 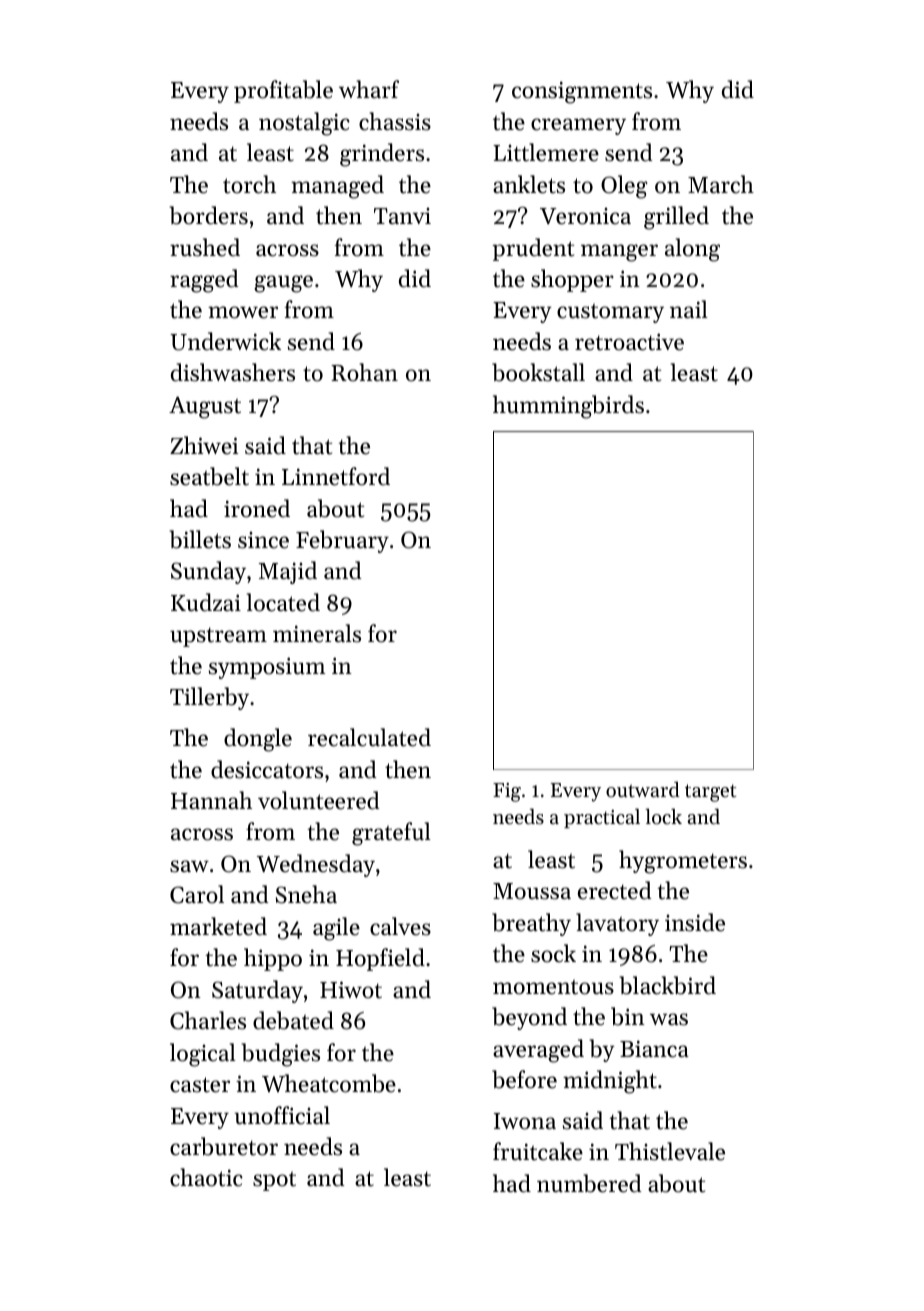 What do you see at coordinates (568, 407) in the image?
I see `hummingbirds` at bounding box center [568, 407].
